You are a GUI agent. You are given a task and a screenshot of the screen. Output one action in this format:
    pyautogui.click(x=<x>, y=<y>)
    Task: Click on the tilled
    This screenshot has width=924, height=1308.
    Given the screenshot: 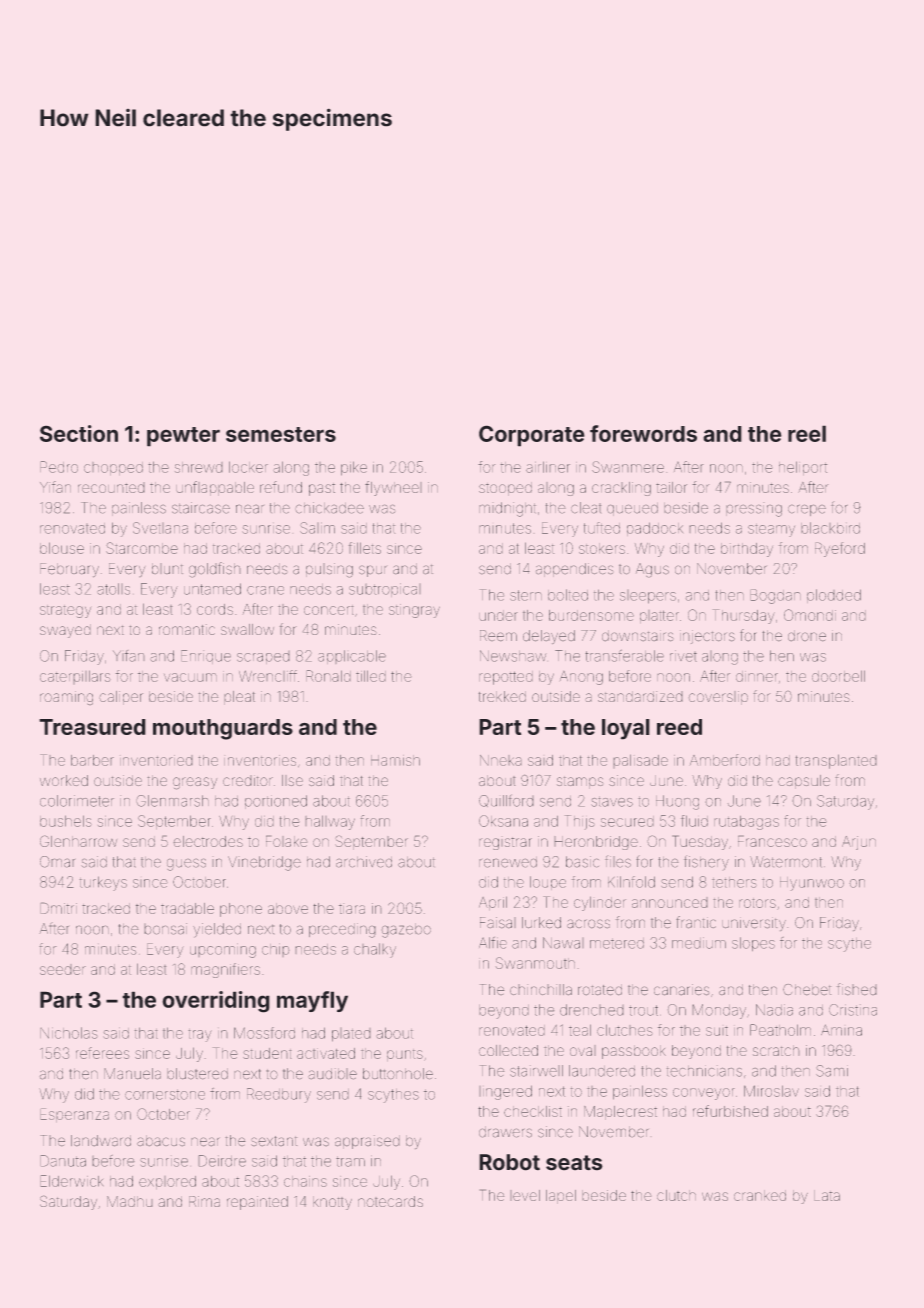 What is the action you would take?
    pyautogui.click(x=371, y=676)
